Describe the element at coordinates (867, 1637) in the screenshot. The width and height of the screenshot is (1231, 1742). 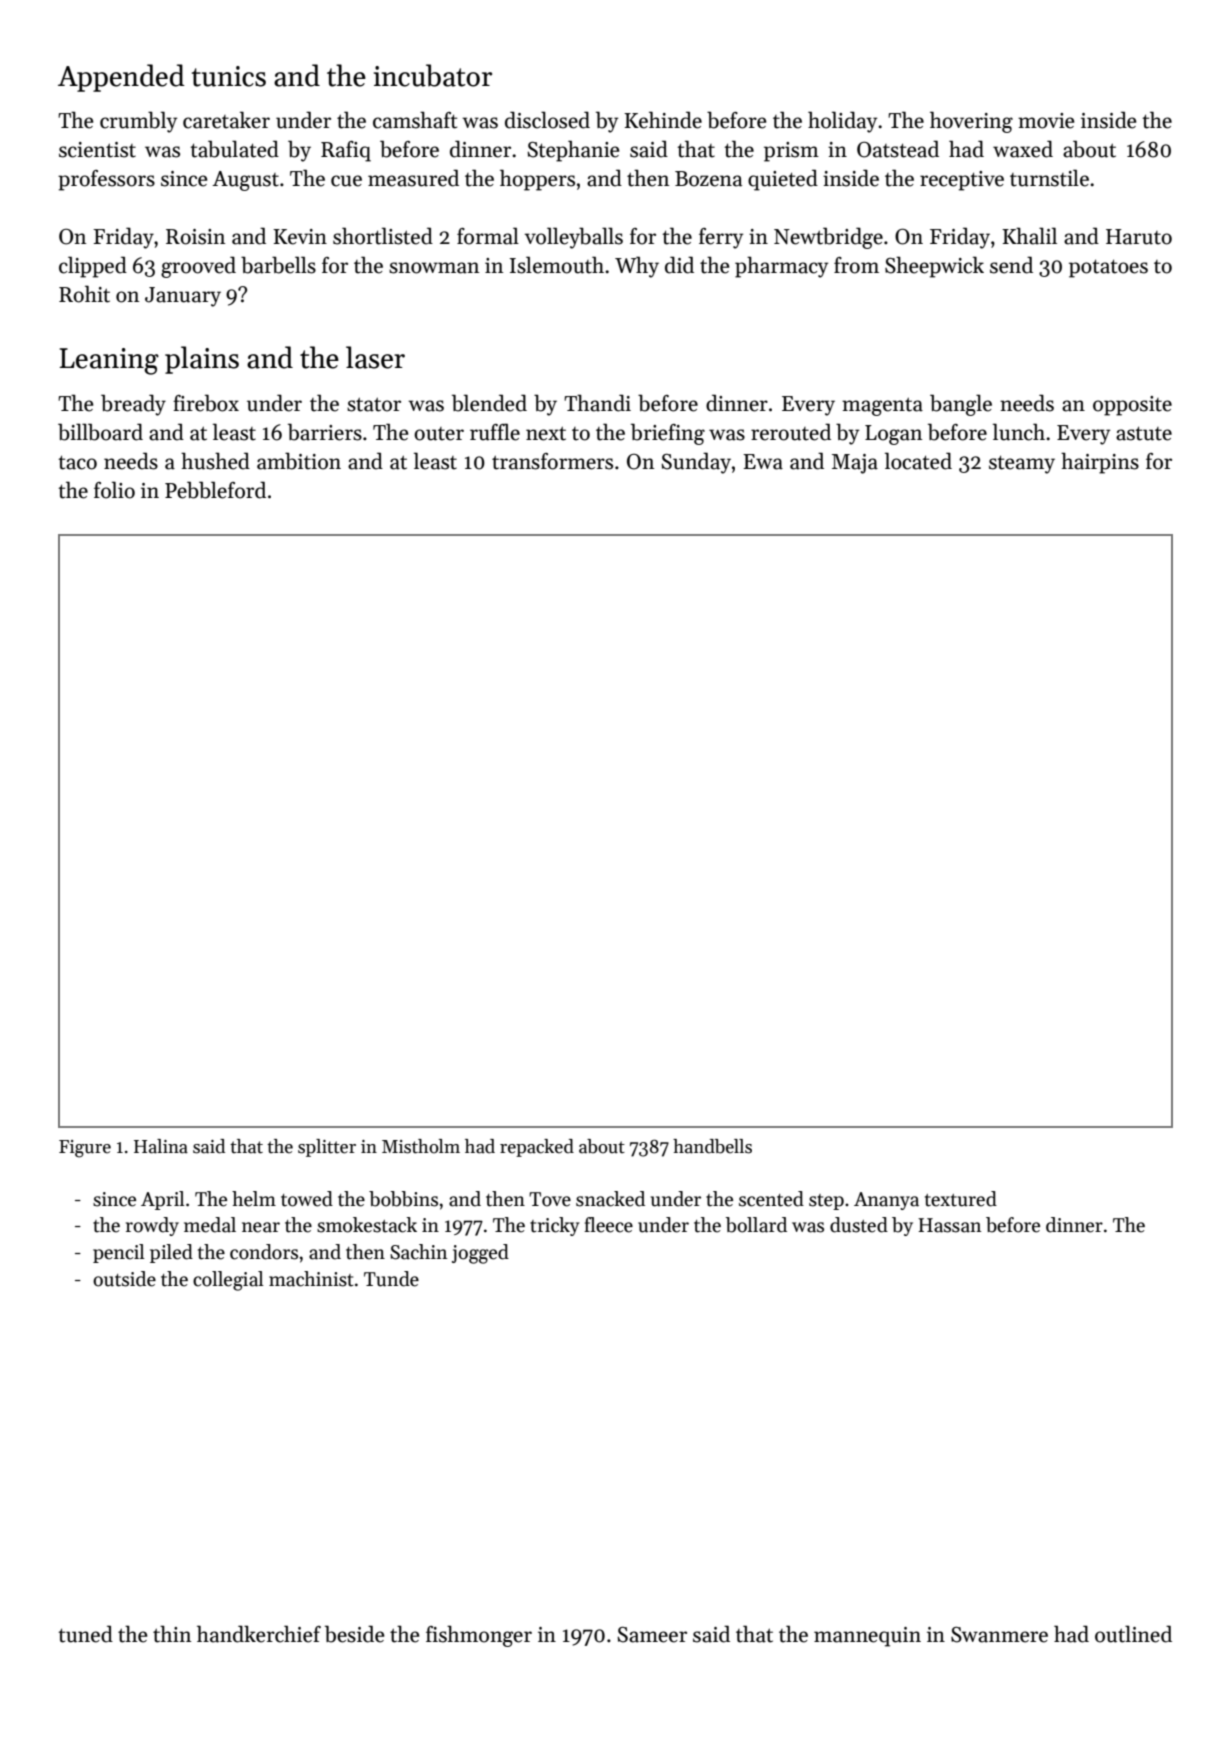
I see `mannequin` at that location.
